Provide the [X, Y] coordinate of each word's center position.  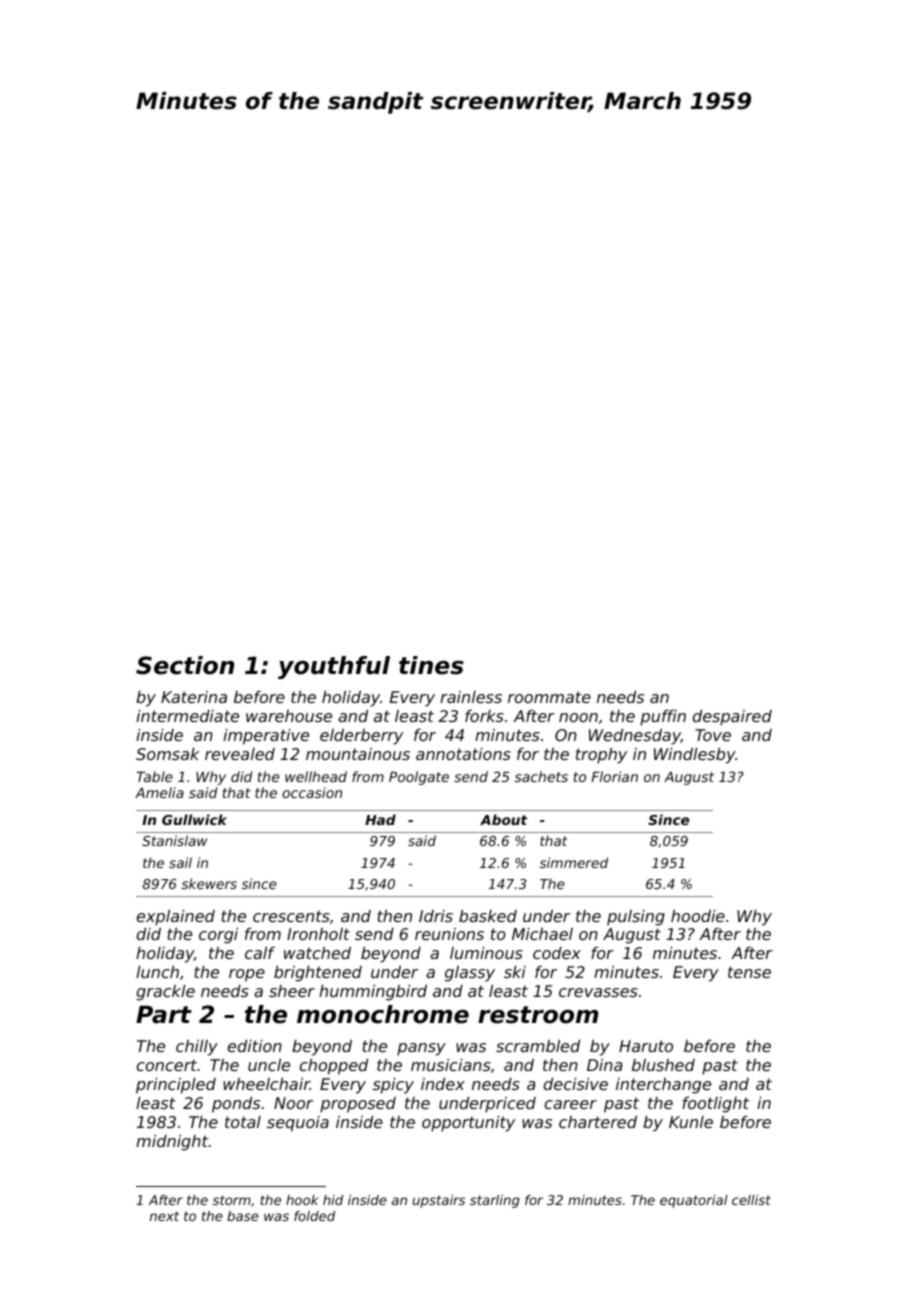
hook [302, 1200]
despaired [732, 718]
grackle [165, 993]
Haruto [646, 1046]
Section [185, 665]
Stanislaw [174, 840]
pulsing [636, 918]
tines [431, 665]
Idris [436, 916]
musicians [451, 1065]
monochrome [383, 1014]
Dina [605, 1065]
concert [167, 1065]
